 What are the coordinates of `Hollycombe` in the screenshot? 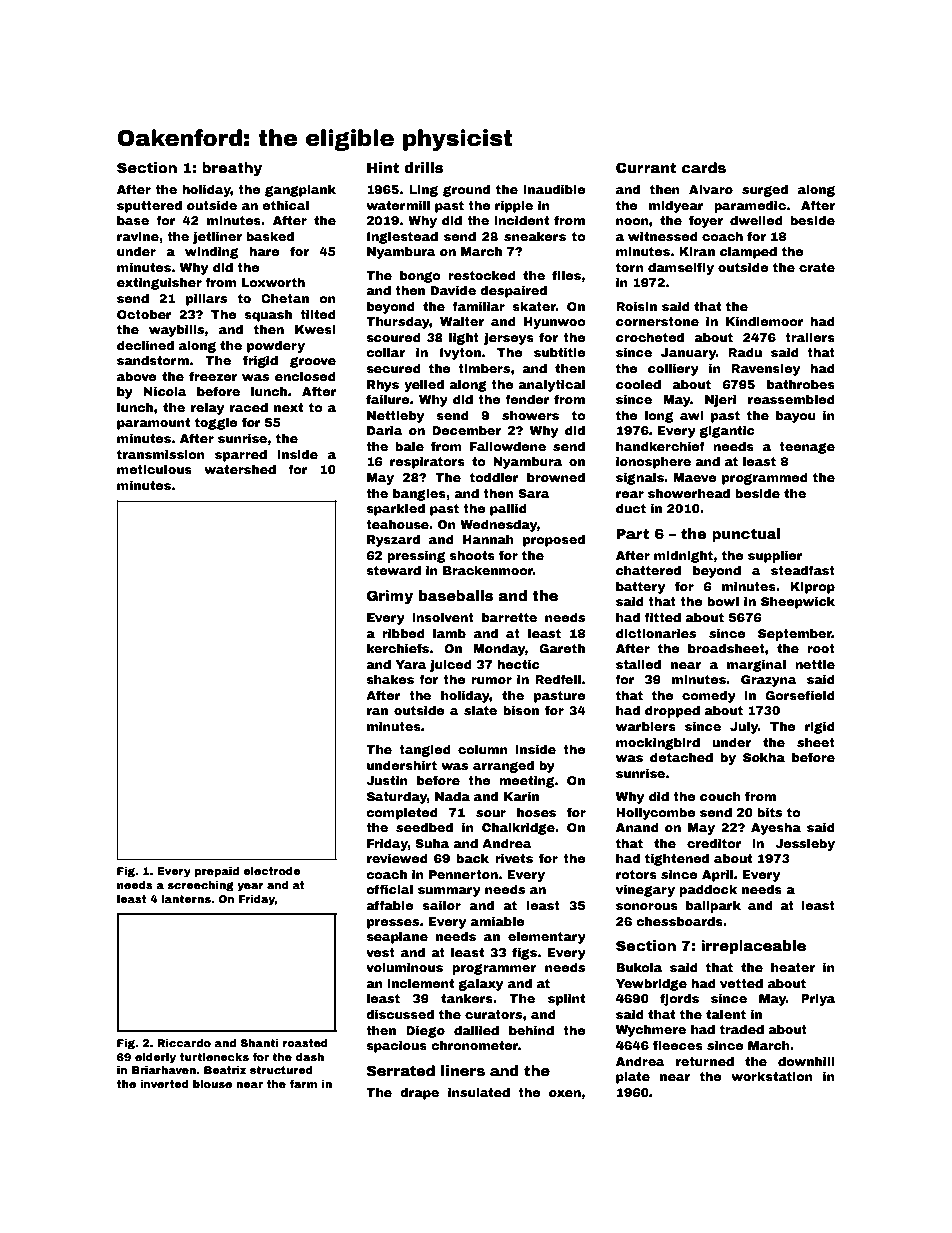 It's located at (656, 814).
